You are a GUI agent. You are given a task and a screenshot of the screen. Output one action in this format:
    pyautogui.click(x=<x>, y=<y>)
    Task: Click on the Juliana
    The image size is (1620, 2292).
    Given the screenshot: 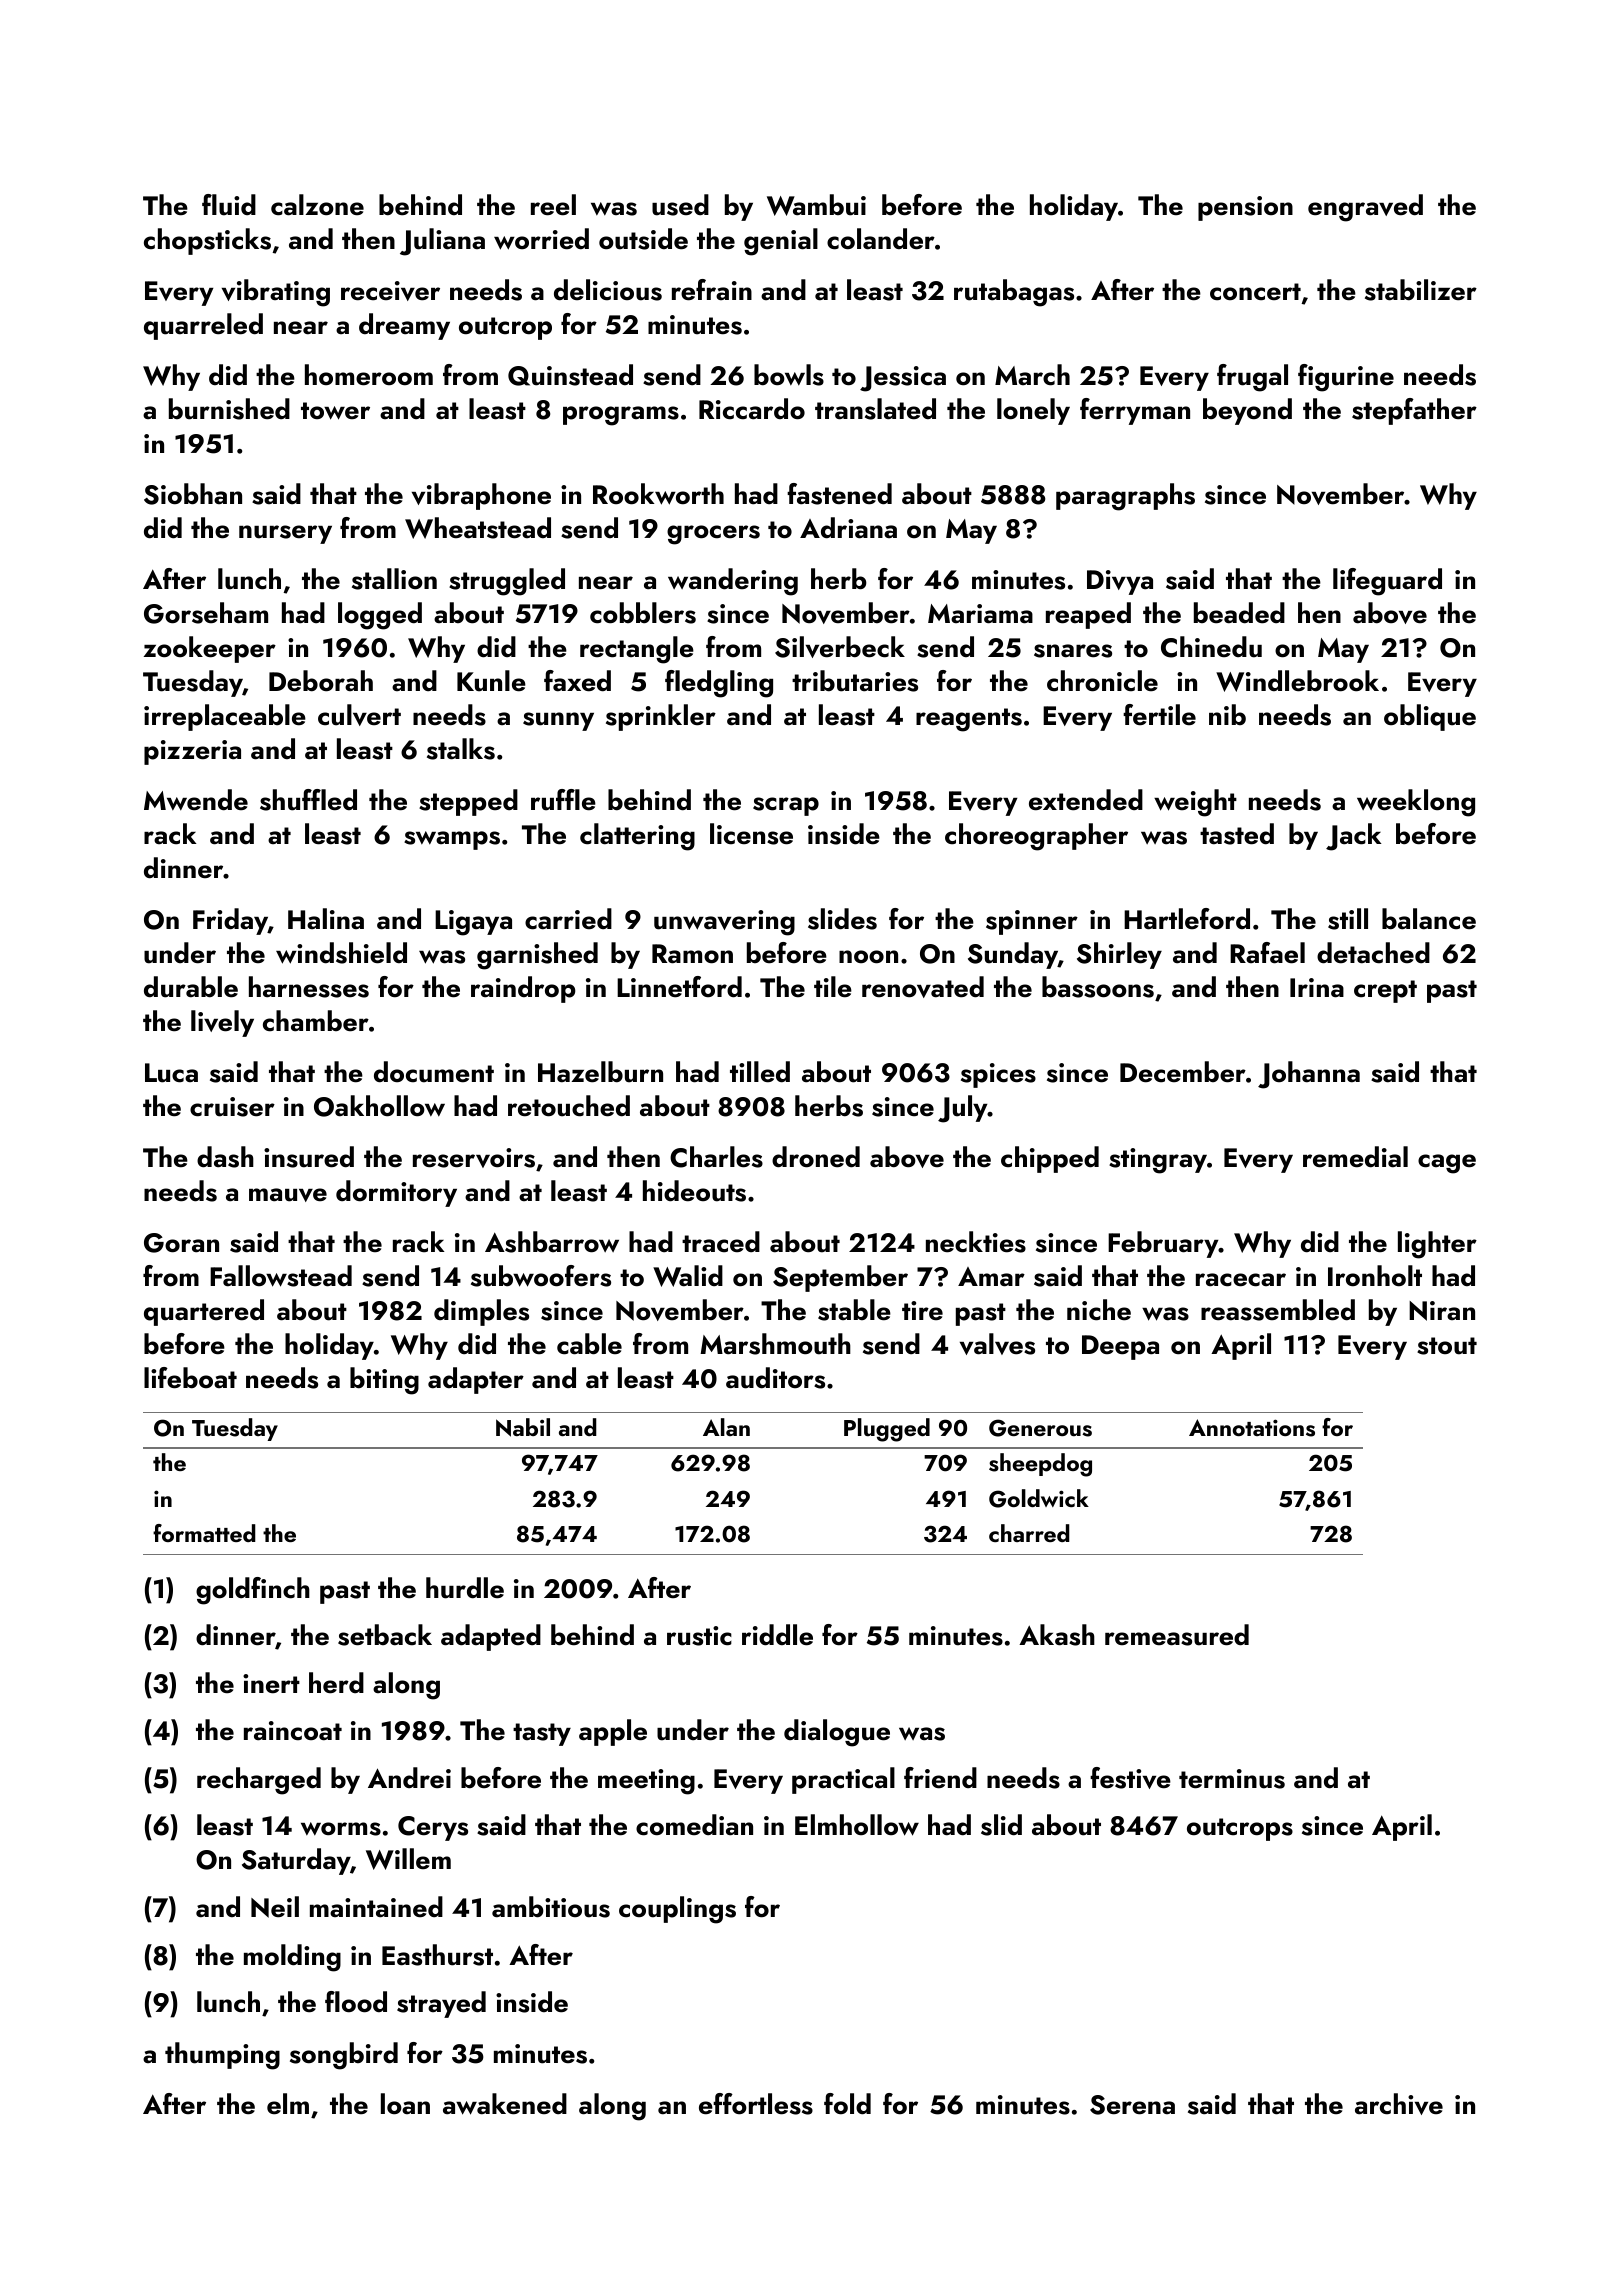 What is the action you would take?
    pyautogui.click(x=442, y=242)
